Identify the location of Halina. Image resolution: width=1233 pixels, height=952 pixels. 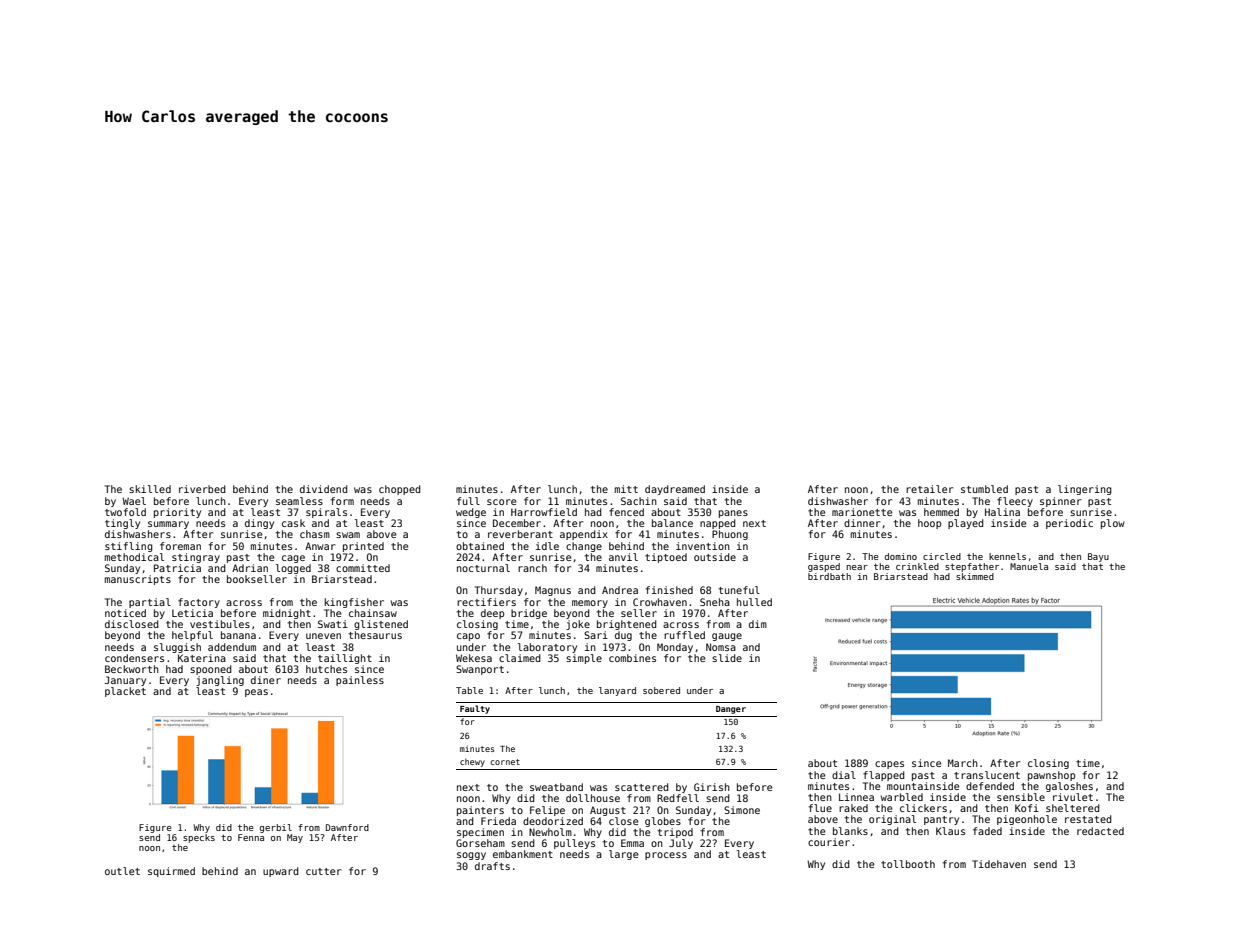
(1002, 512).
